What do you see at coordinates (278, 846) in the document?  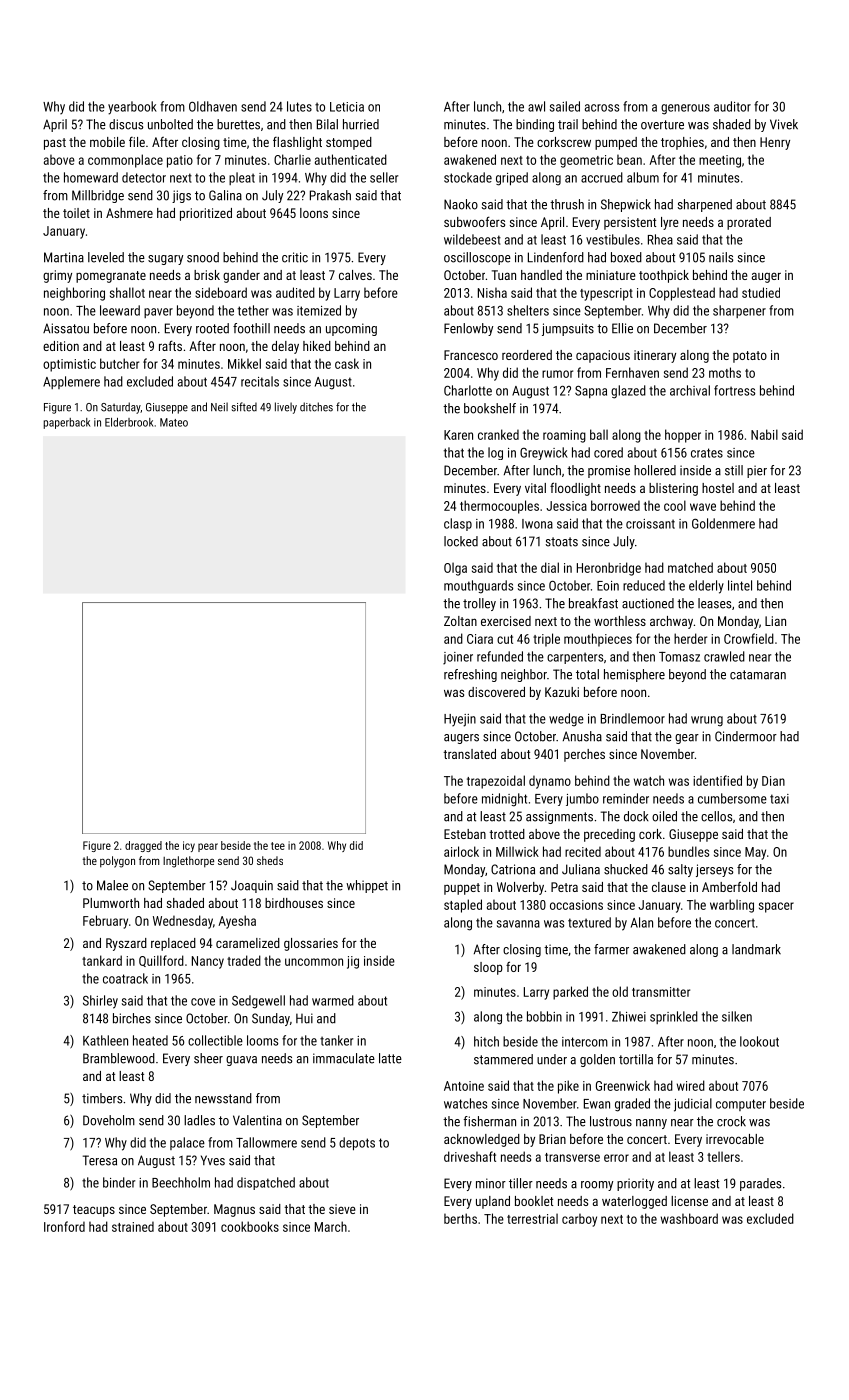 I see `tee` at bounding box center [278, 846].
